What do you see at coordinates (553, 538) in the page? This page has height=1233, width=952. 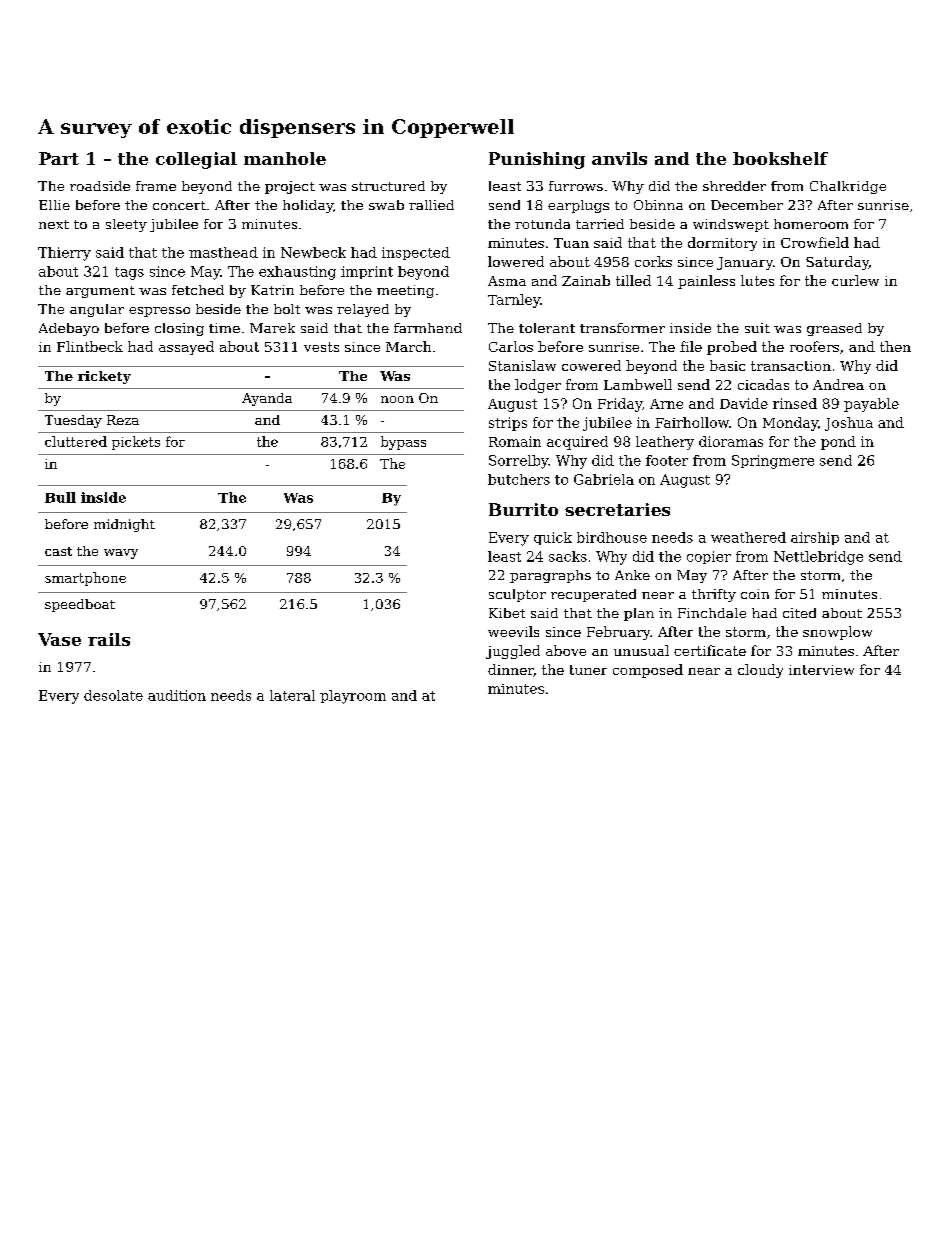 I see `quick` at bounding box center [553, 538].
